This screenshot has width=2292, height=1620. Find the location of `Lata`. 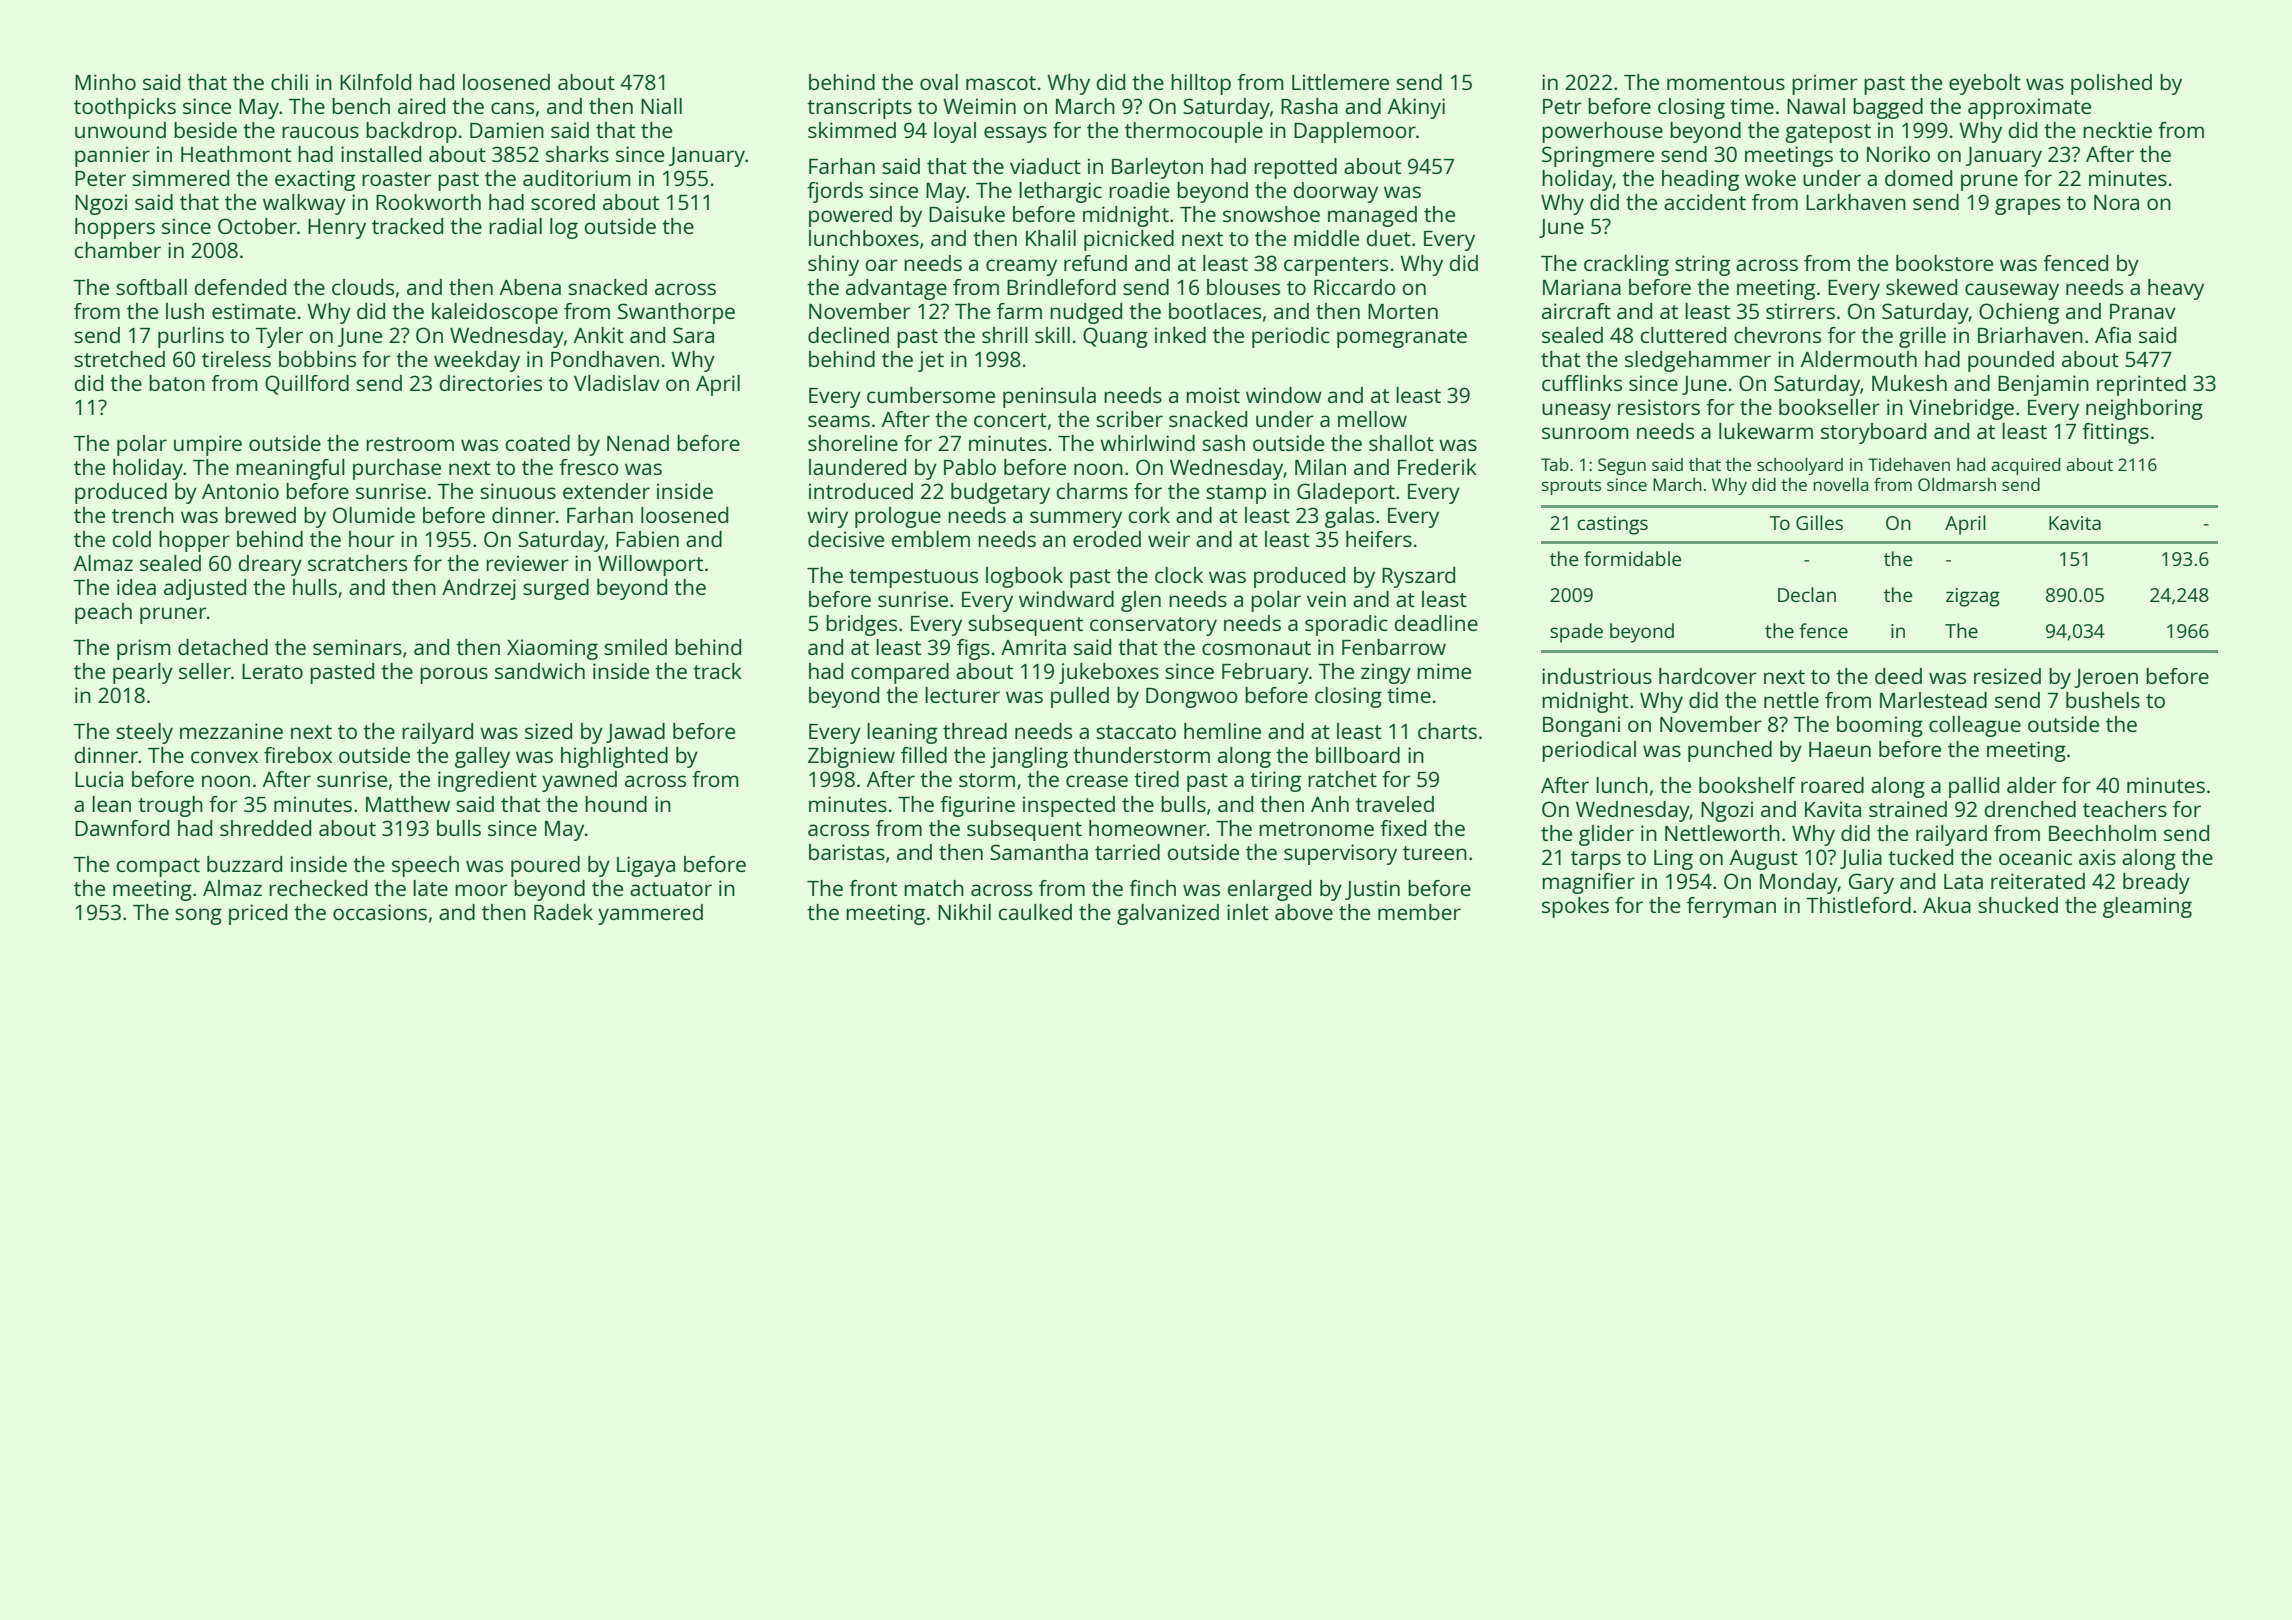

Lata is located at coordinates (1963, 881).
